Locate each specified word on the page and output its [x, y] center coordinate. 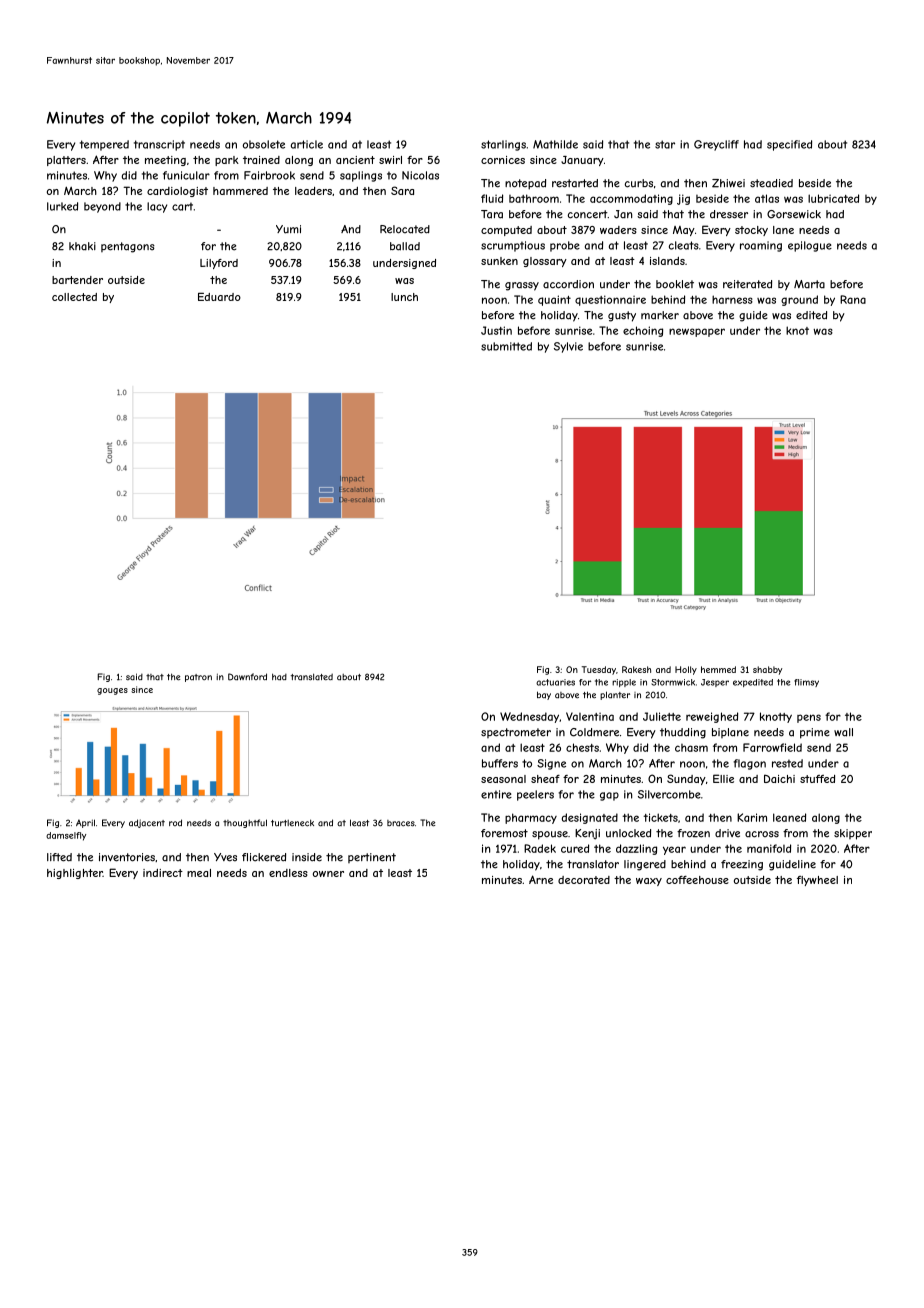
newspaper [697, 332]
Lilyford [219, 264]
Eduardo [219, 296]
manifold [769, 848]
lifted [59, 857]
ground [799, 300]
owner [328, 874]
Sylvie [568, 347]
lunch [404, 297]
